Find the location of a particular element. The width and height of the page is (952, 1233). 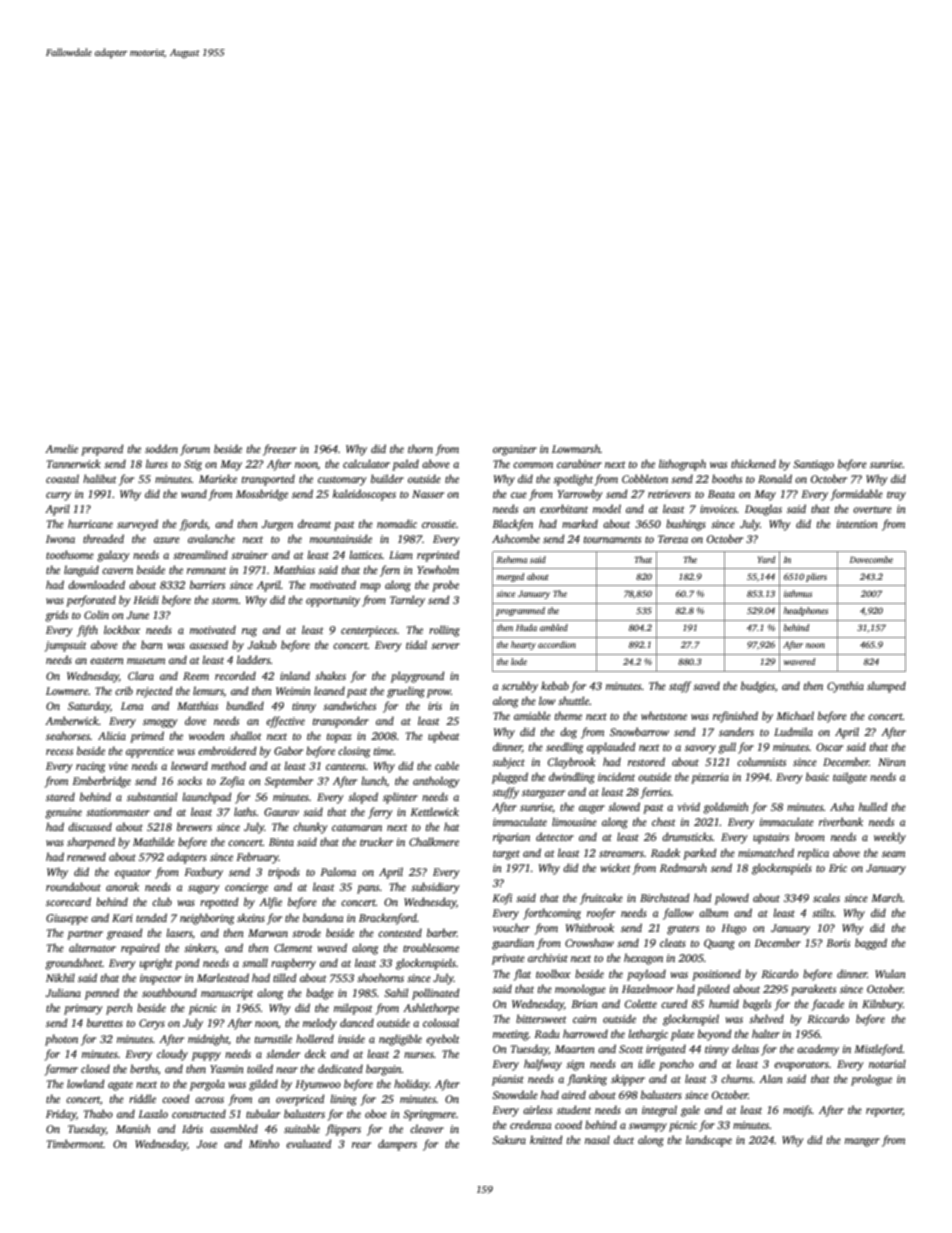

Lowmarsh is located at coordinates (576, 448).
